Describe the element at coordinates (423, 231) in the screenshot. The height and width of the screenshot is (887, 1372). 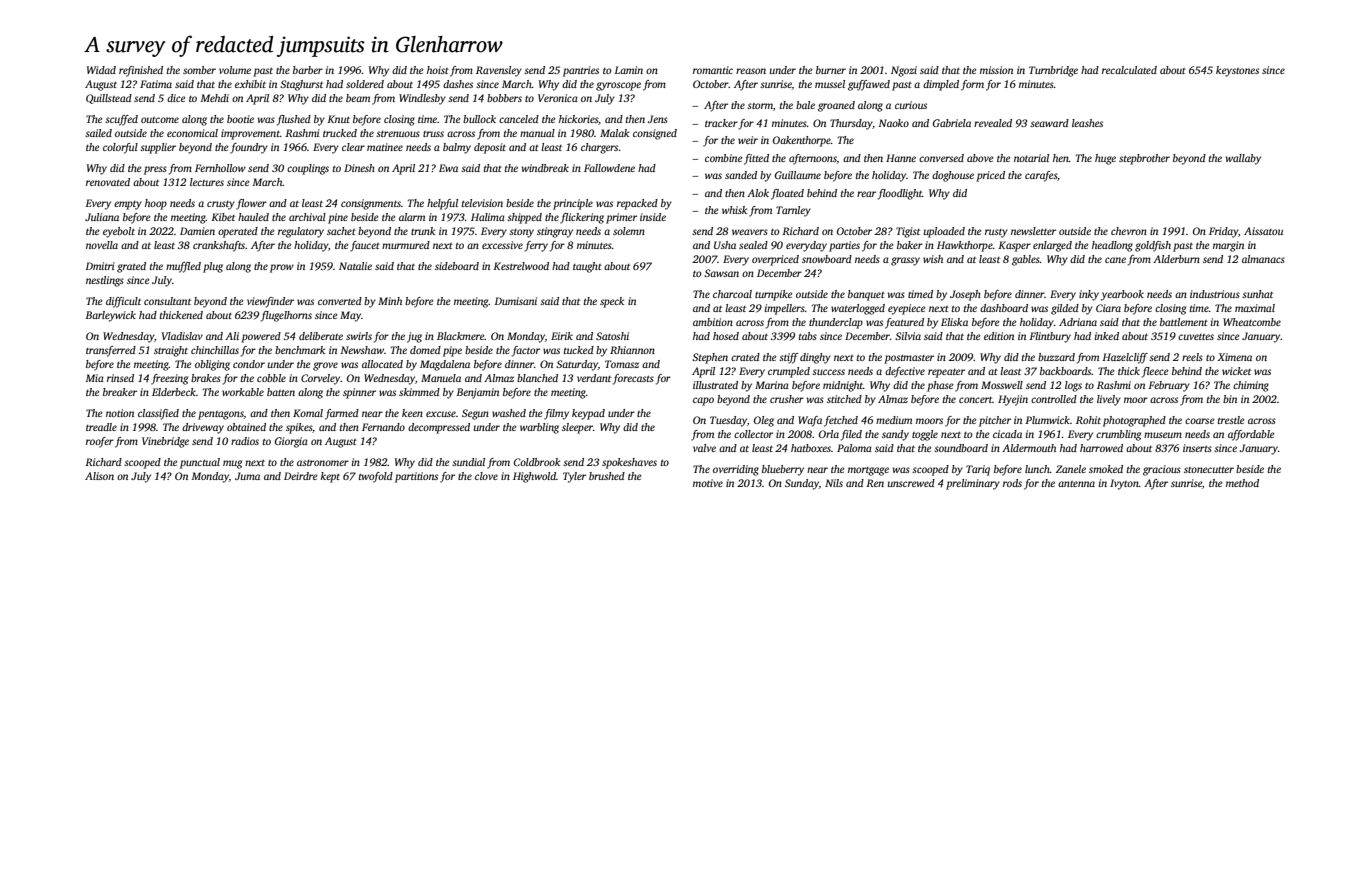
I see `trunk` at that location.
